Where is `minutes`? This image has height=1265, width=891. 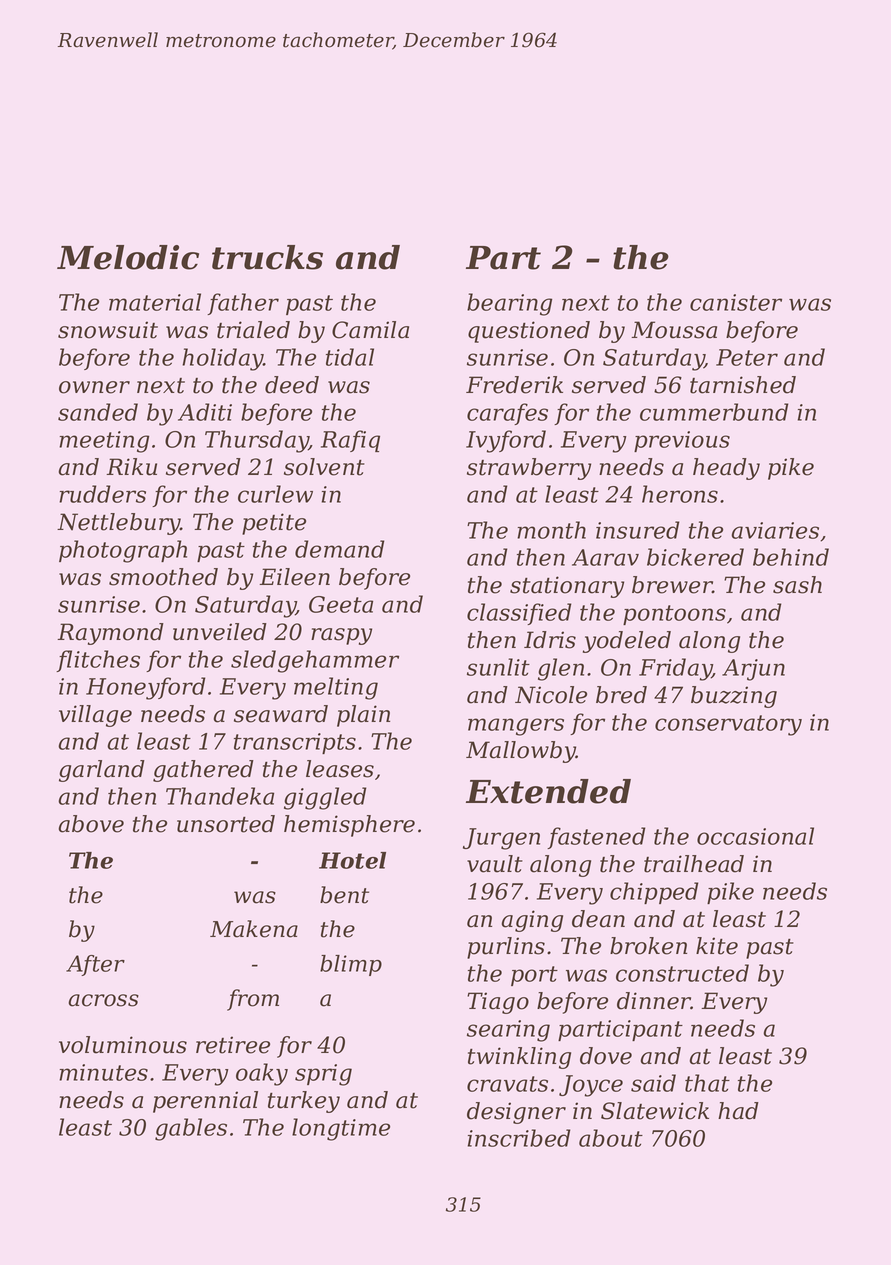 minutes is located at coordinates (103, 1072).
